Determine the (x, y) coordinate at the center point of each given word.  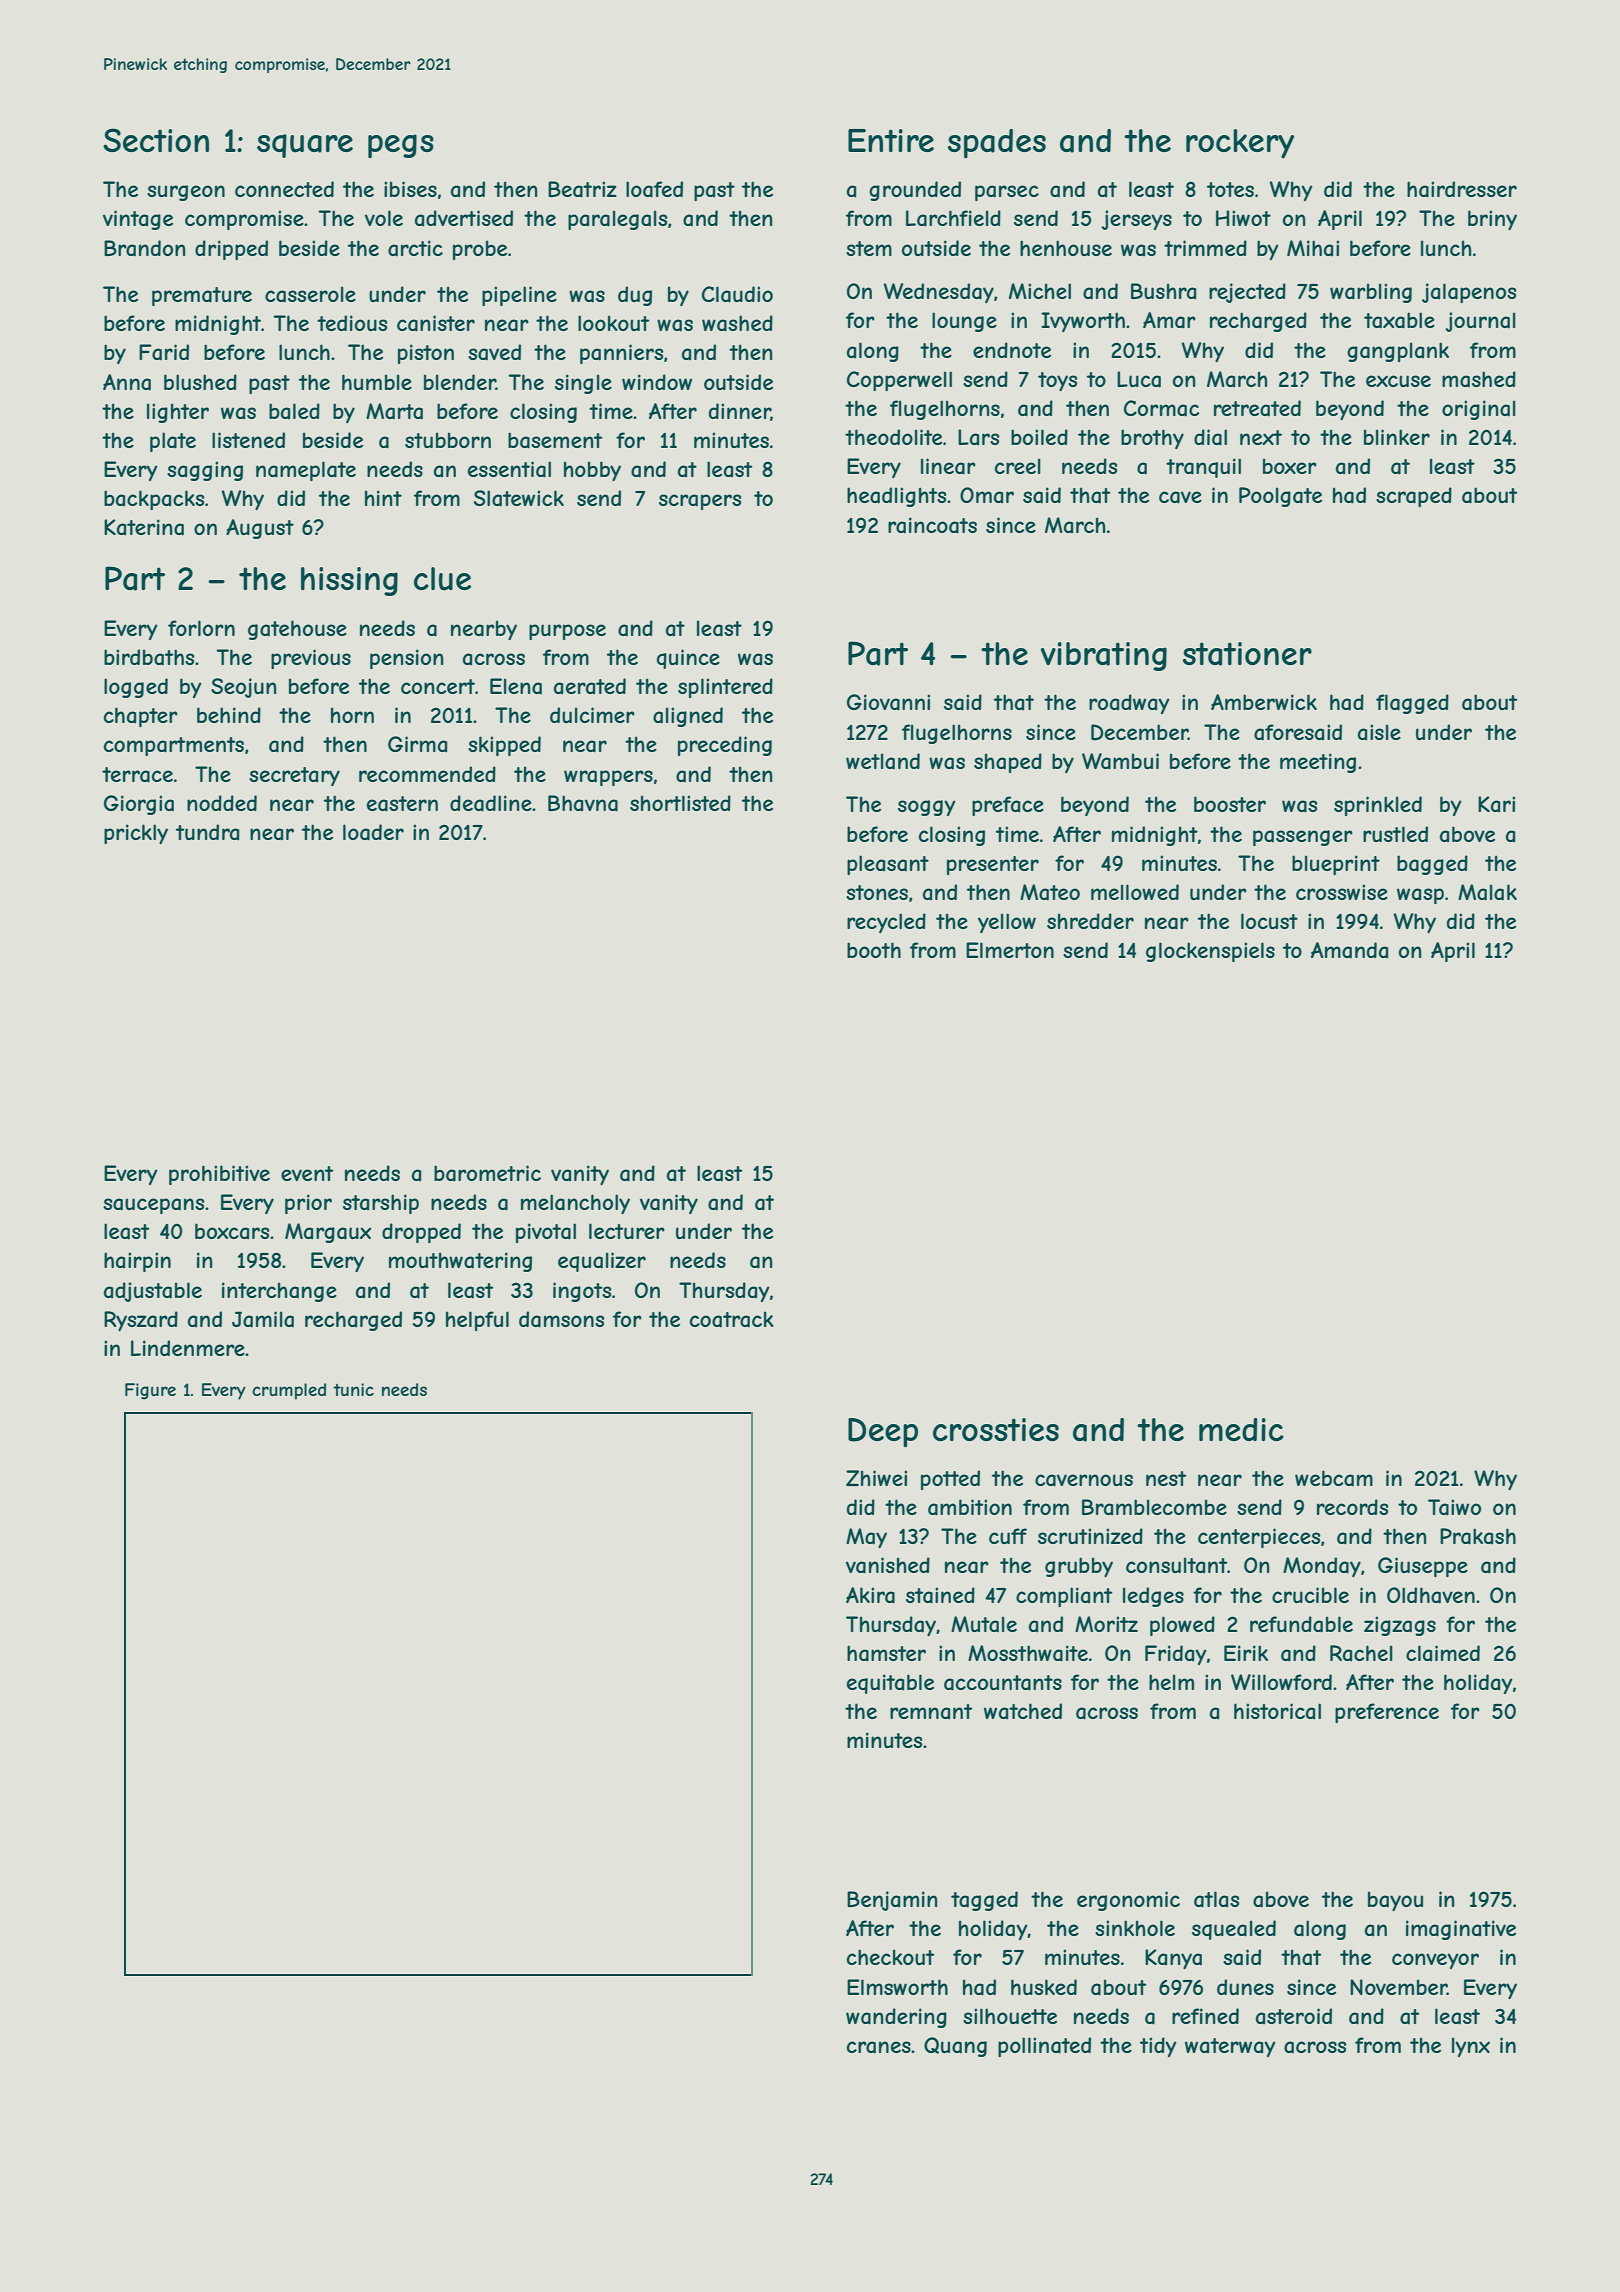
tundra (207, 832)
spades (997, 144)
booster (1230, 804)
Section (156, 140)
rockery (1240, 144)
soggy (926, 808)
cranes (879, 2047)
